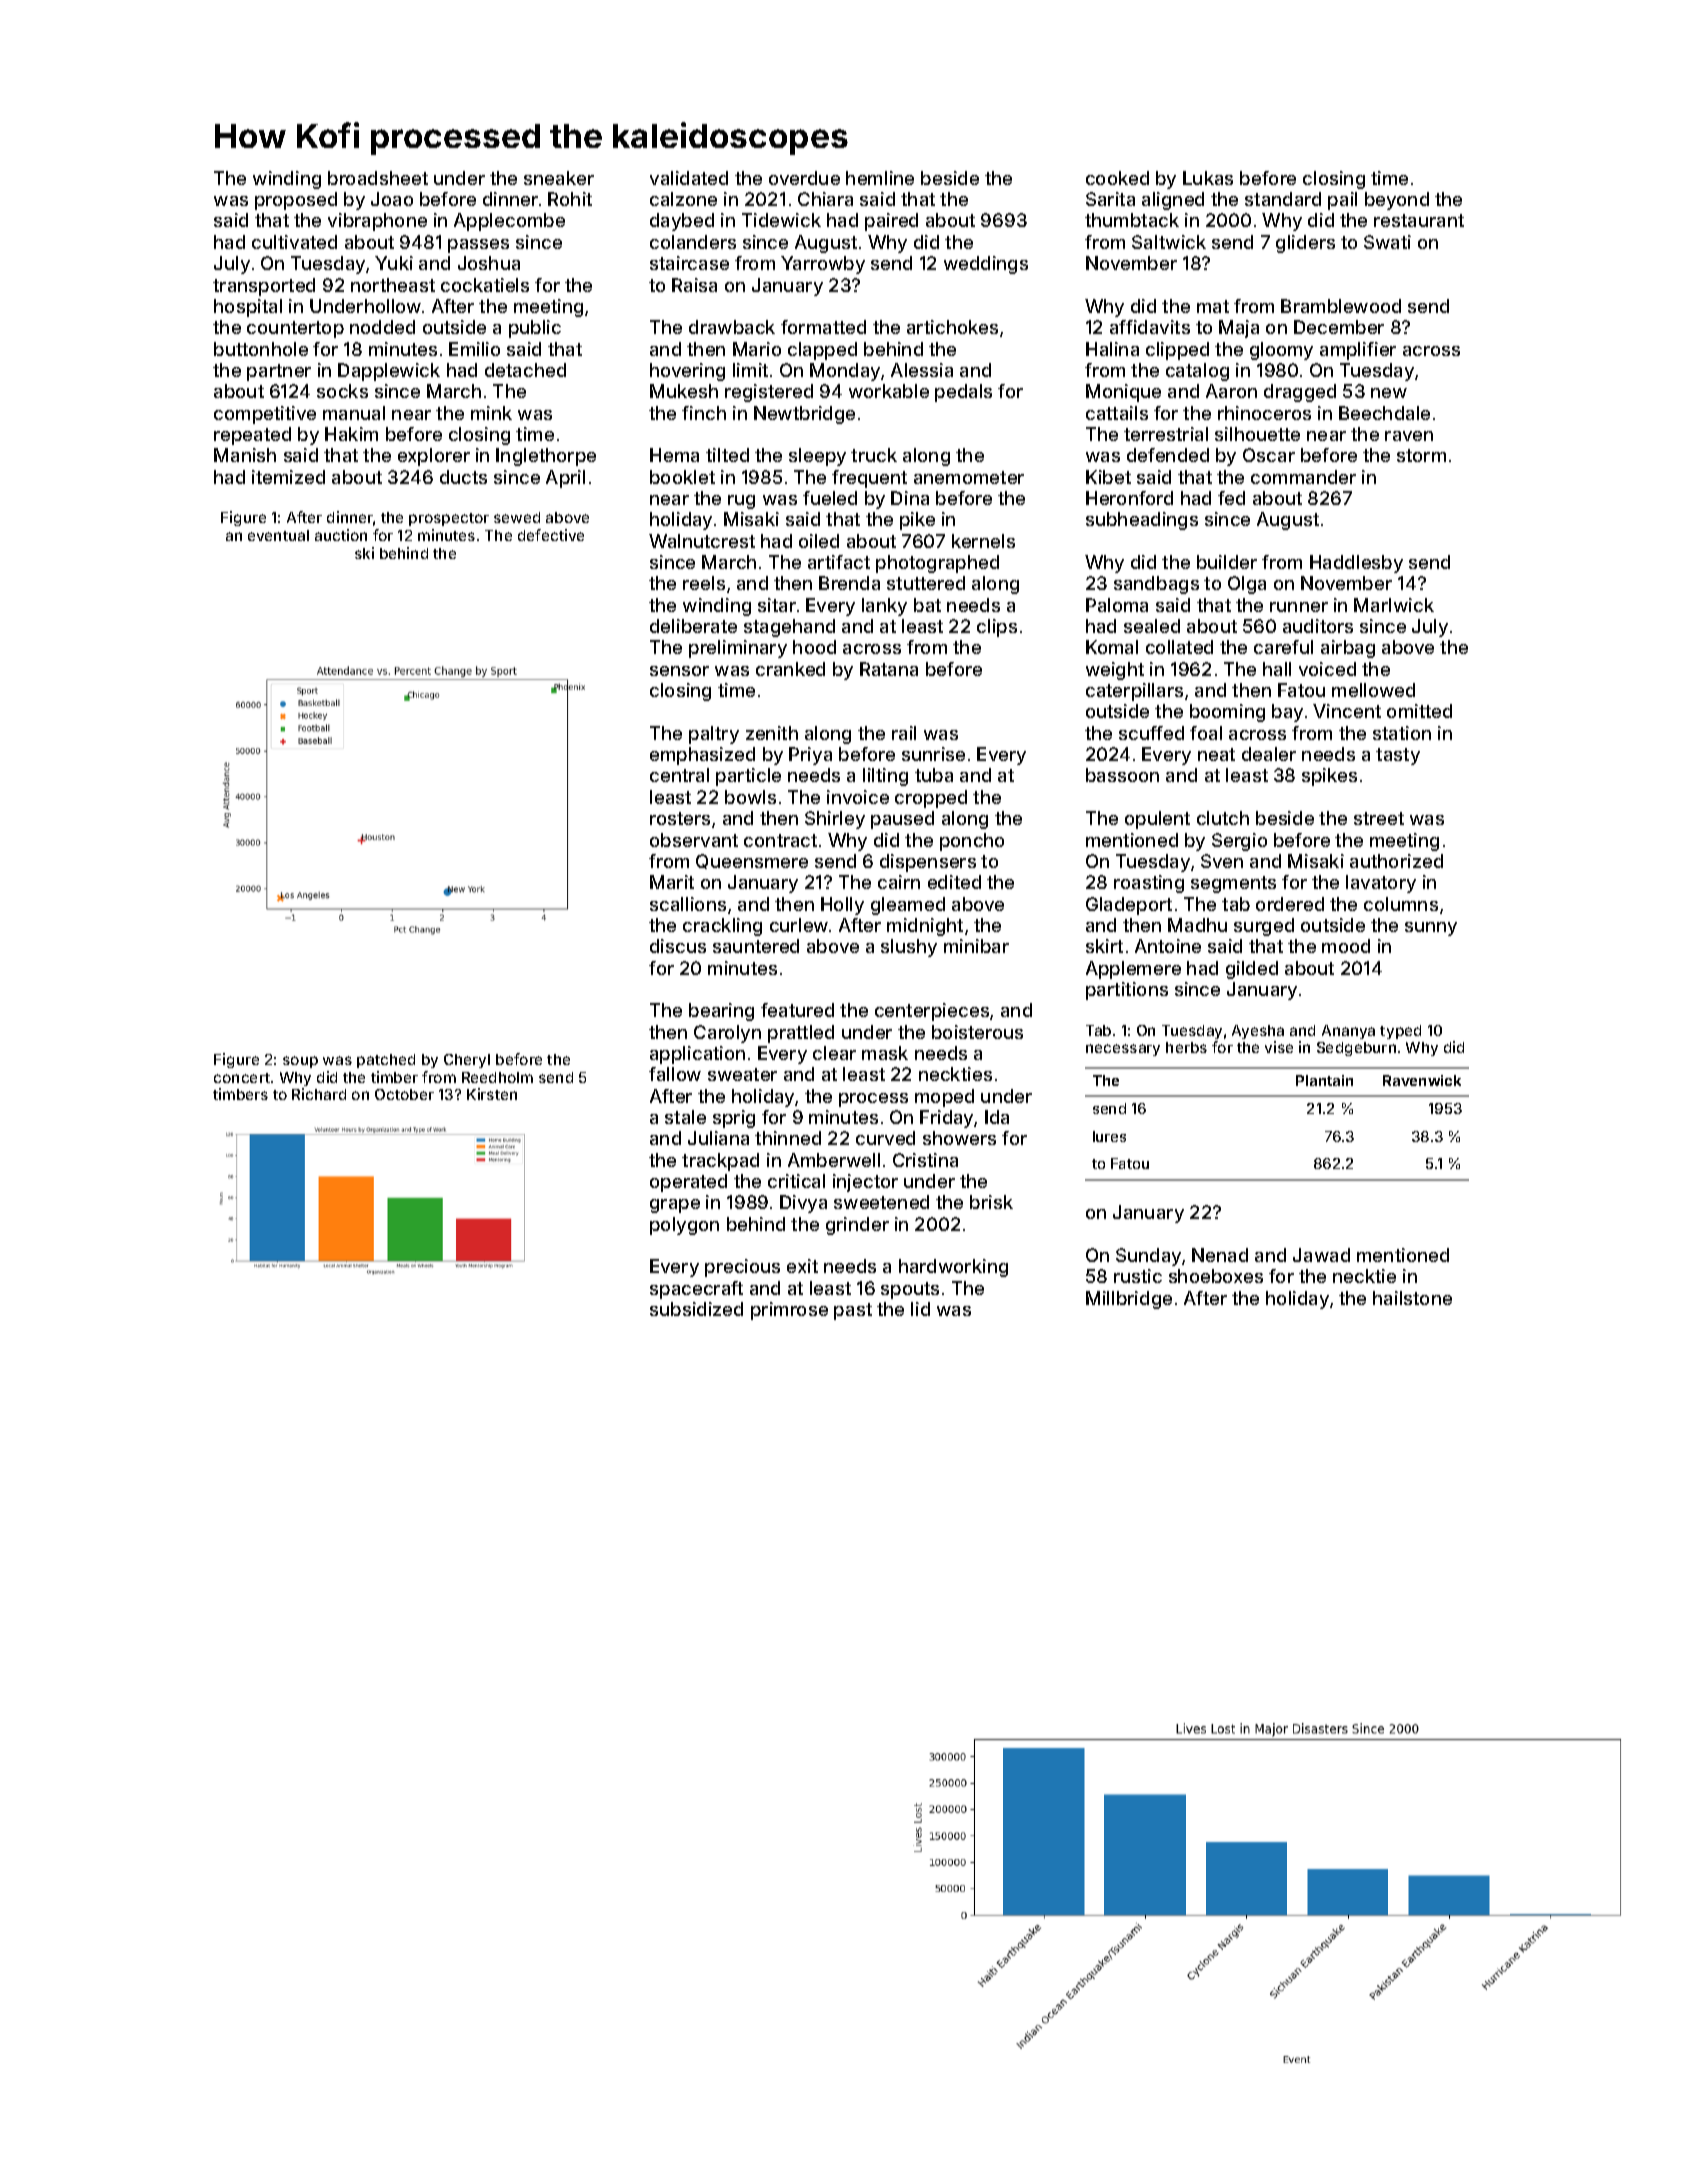 The height and width of the screenshot is (2178, 1683). What do you see at coordinates (777, 605) in the screenshot?
I see `sitar` at bounding box center [777, 605].
